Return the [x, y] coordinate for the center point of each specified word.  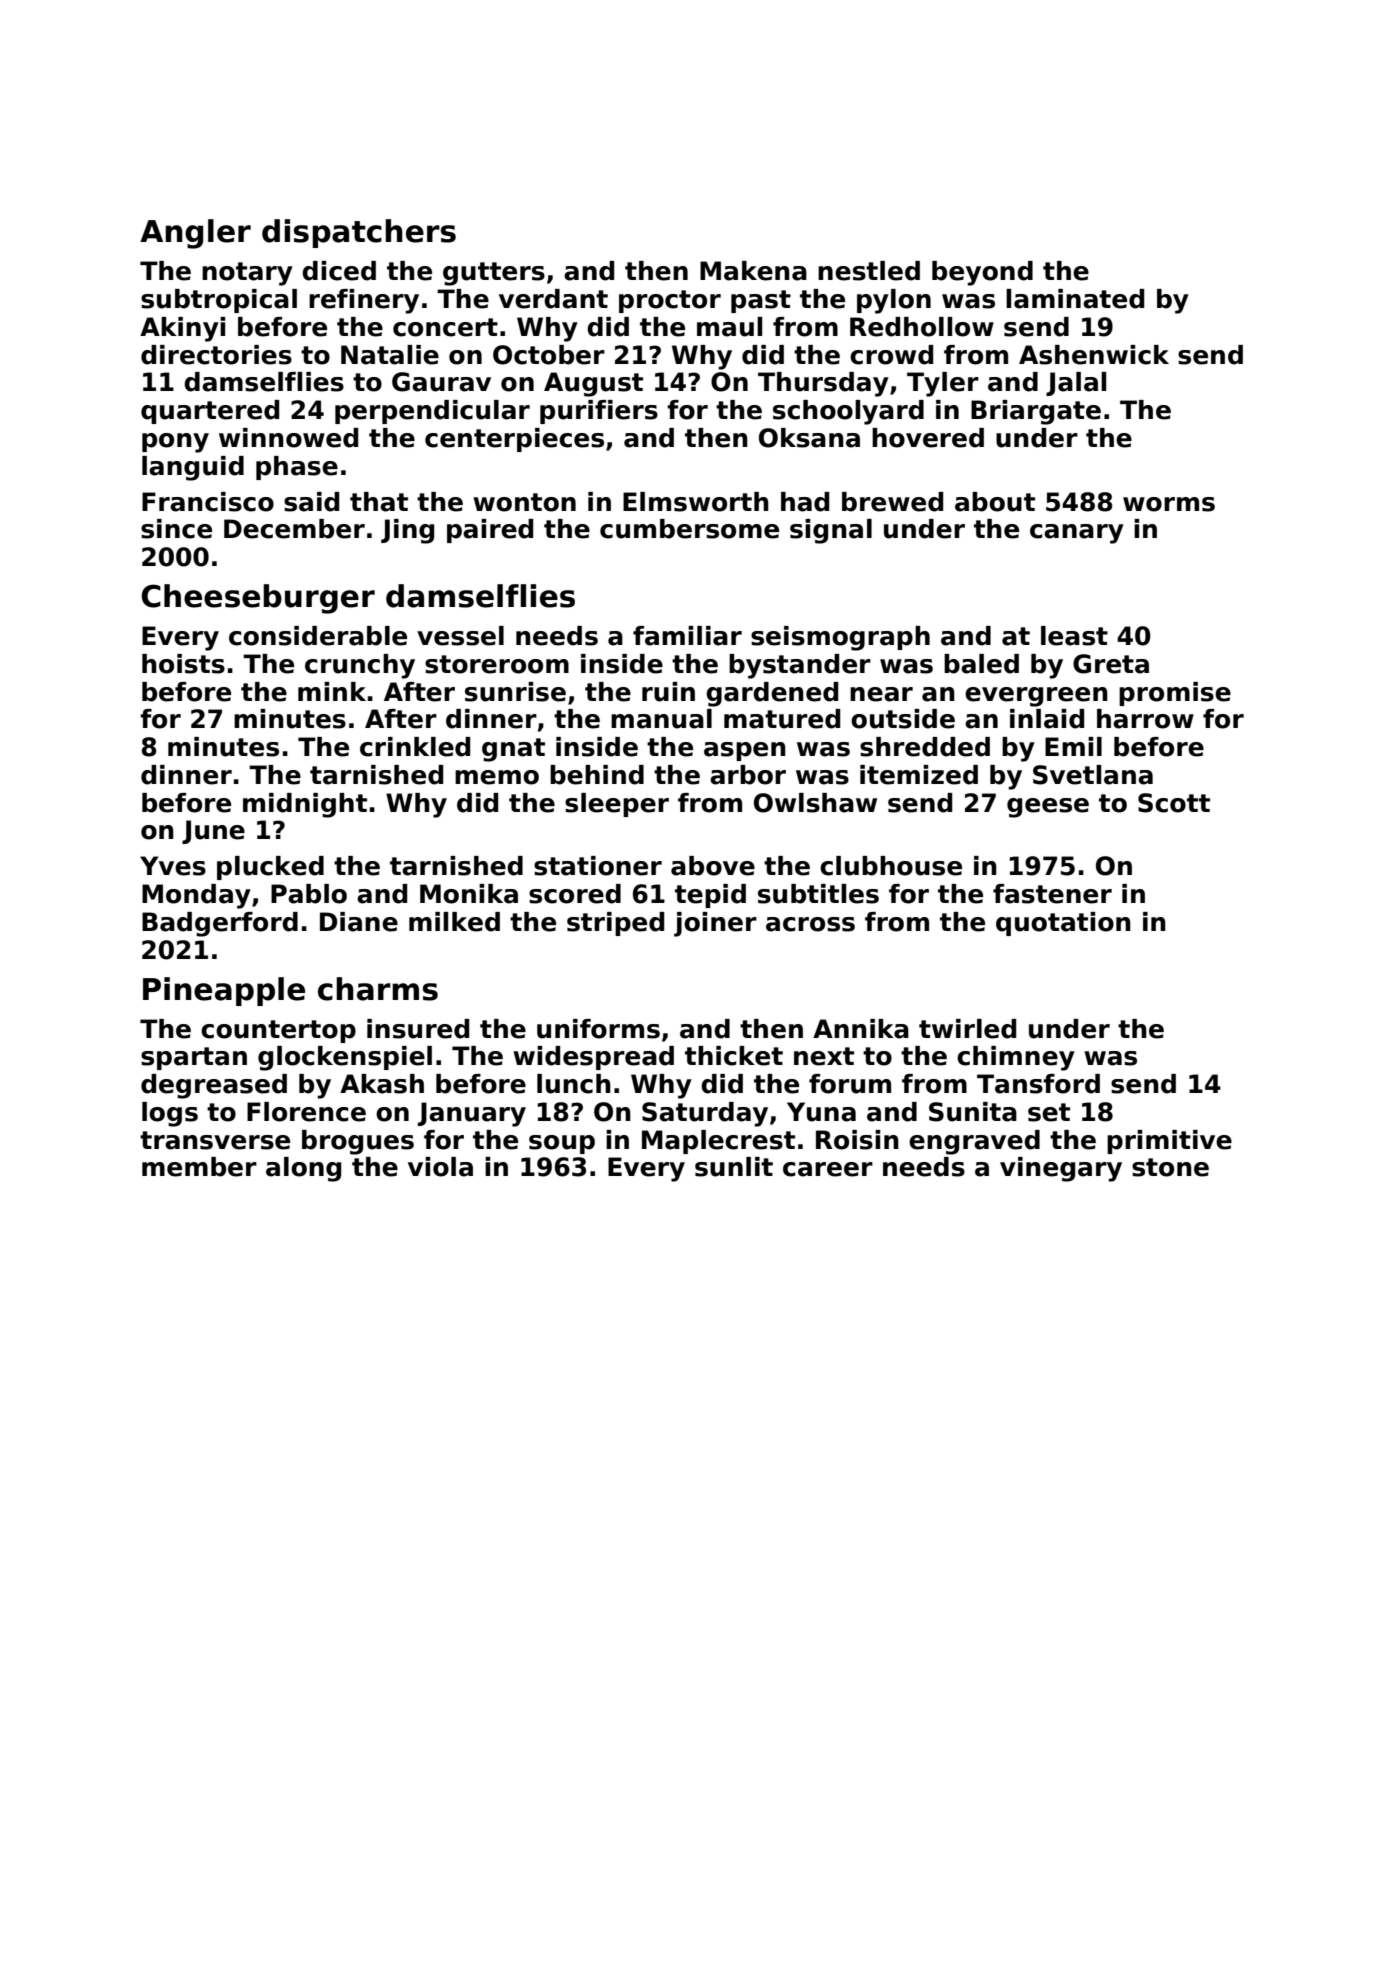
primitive [1169, 1142]
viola [440, 1167]
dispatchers [359, 233]
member [199, 1167]
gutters [494, 274]
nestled [869, 271]
